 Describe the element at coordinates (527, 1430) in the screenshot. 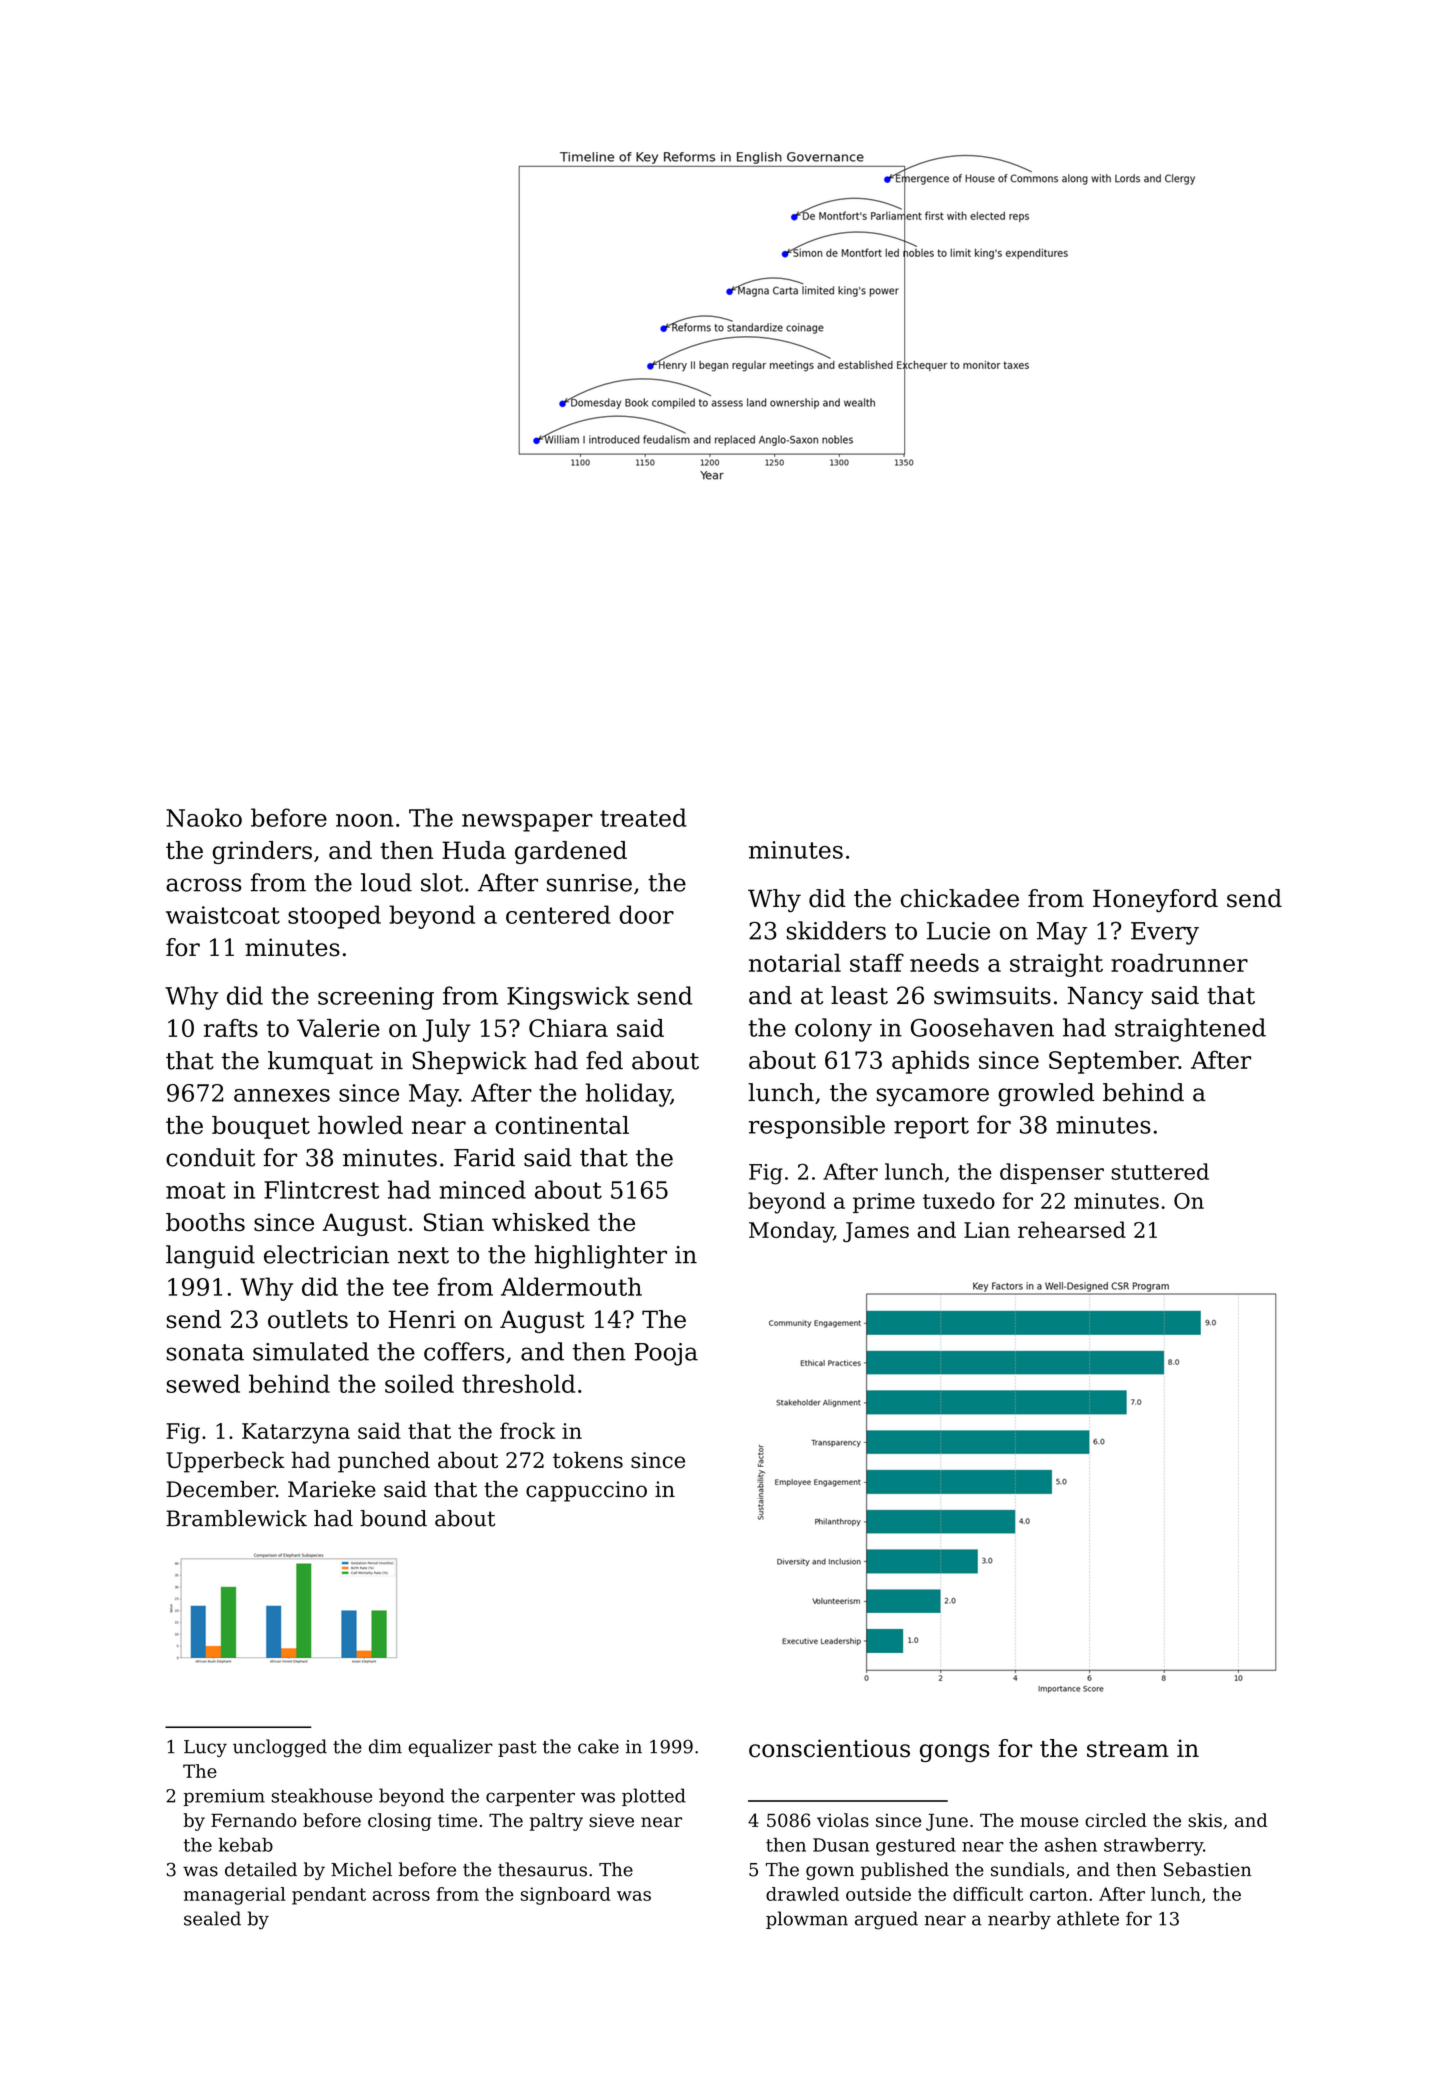

I see `frock` at that location.
